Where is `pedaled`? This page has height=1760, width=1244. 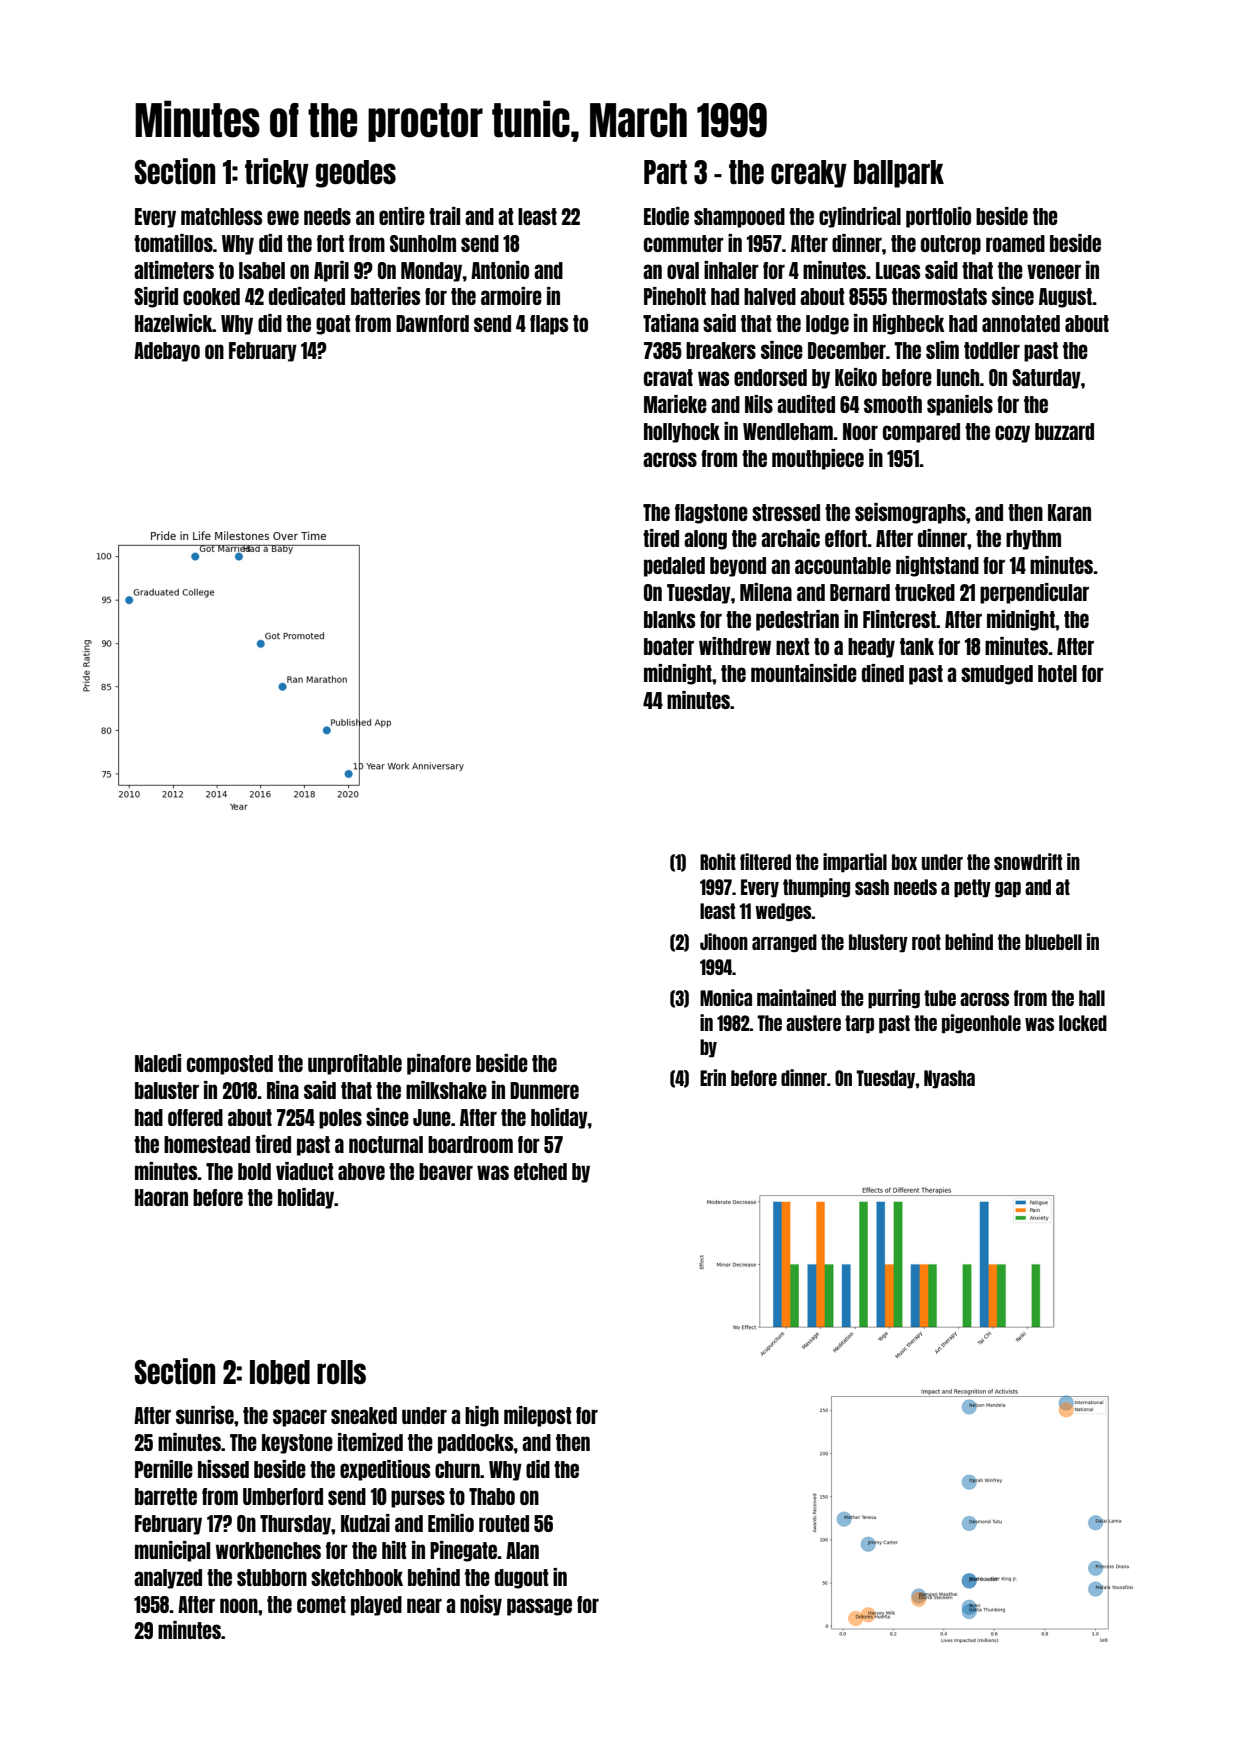
pedaled is located at coordinates (674, 567).
